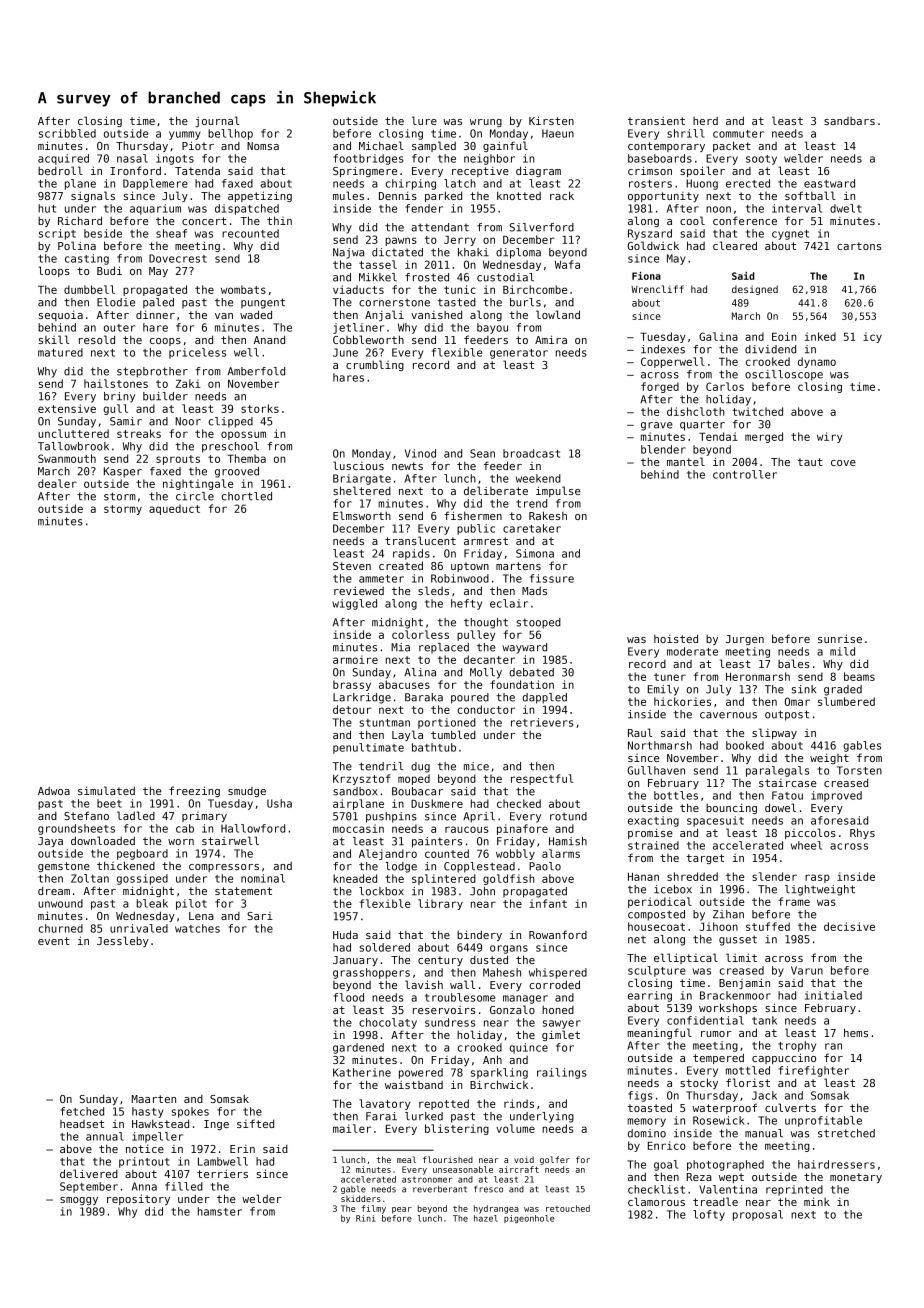 The width and height of the document is (924, 1308). What do you see at coordinates (859, 676) in the document?
I see `beams` at bounding box center [859, 676].
